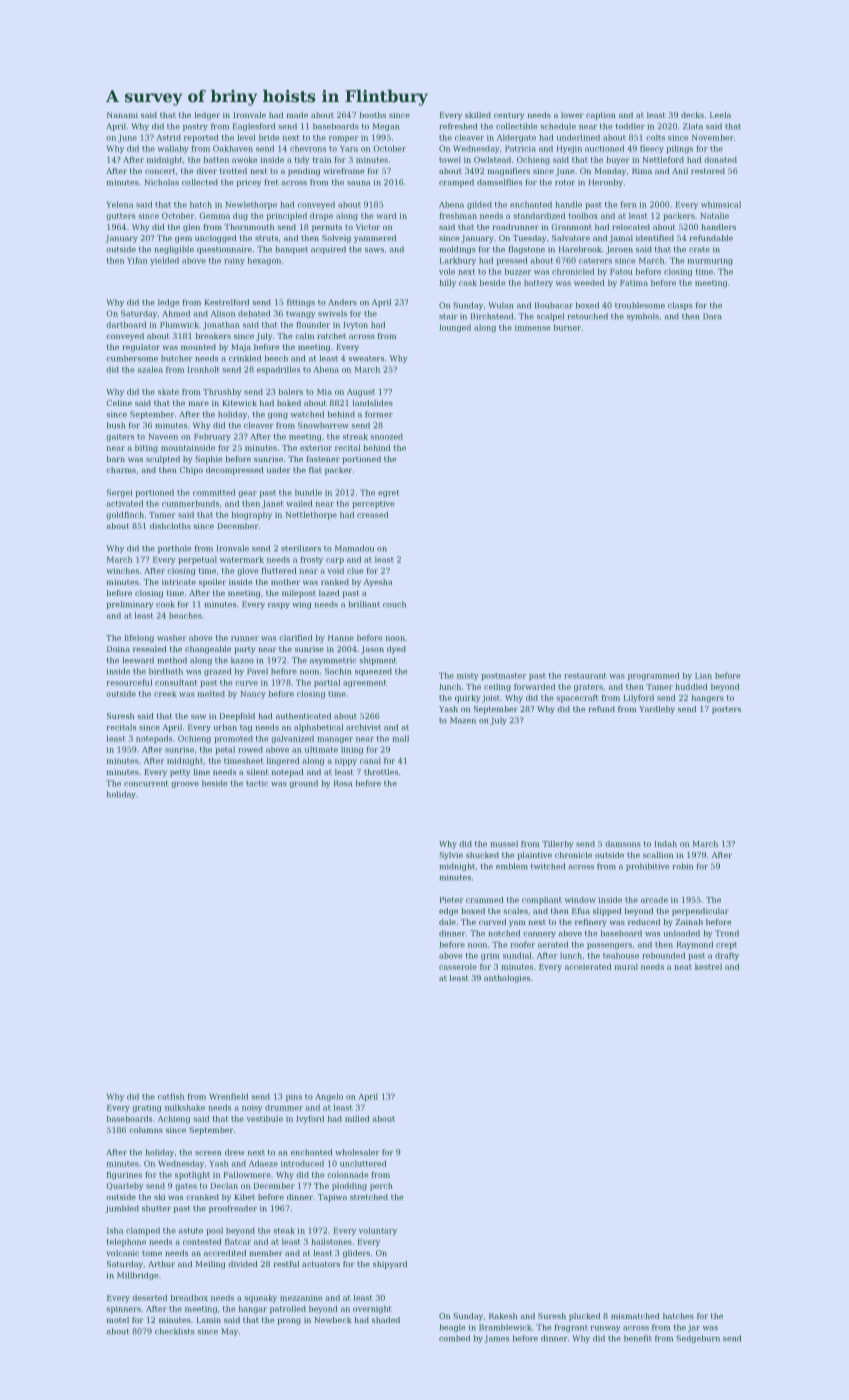  What do you see at coordinates (373, 504) in the page?
I see `perceptive` at bounding box center [373, 504].
